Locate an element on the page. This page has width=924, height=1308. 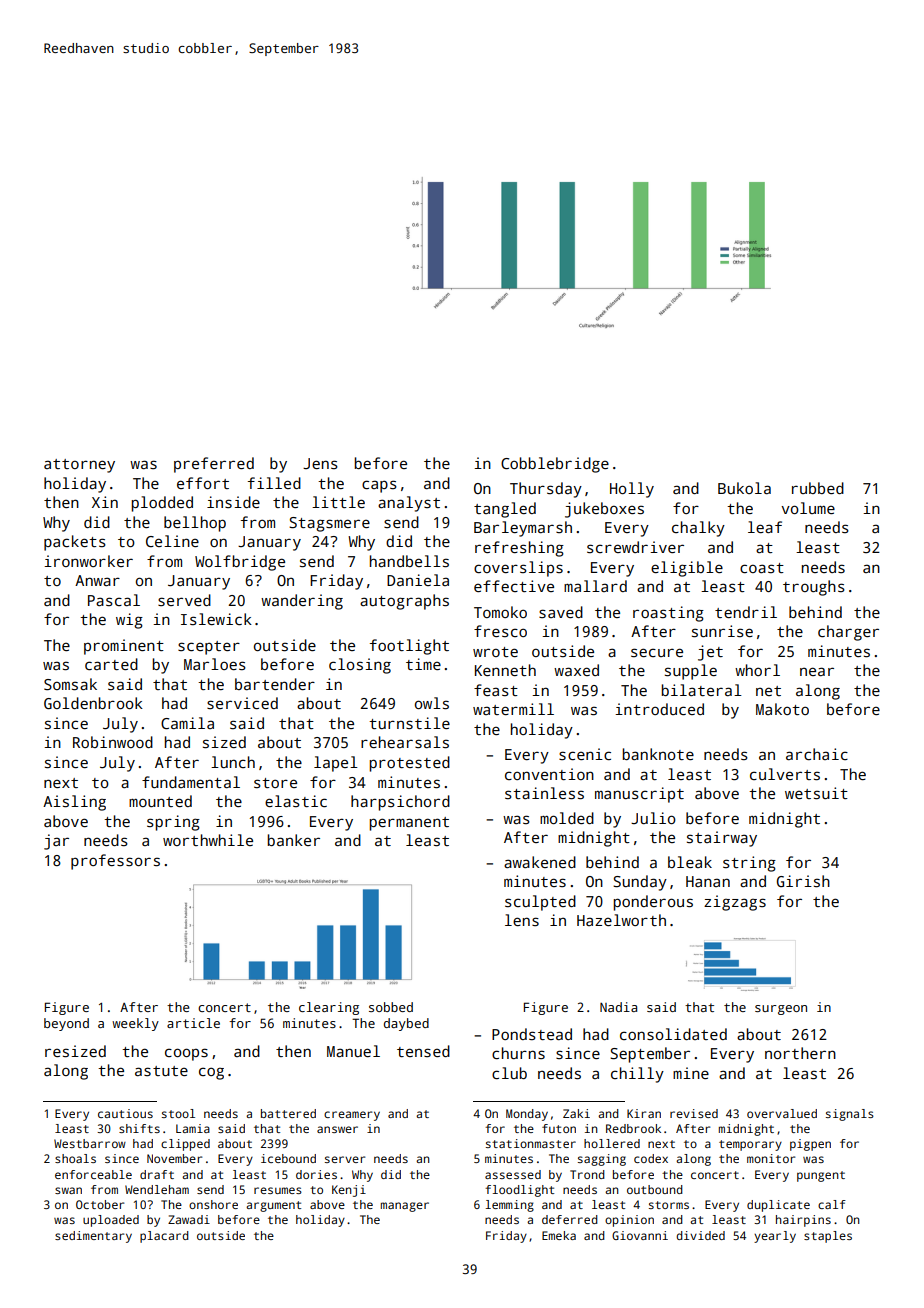
Aisling is located at coordinates (74, 803).
